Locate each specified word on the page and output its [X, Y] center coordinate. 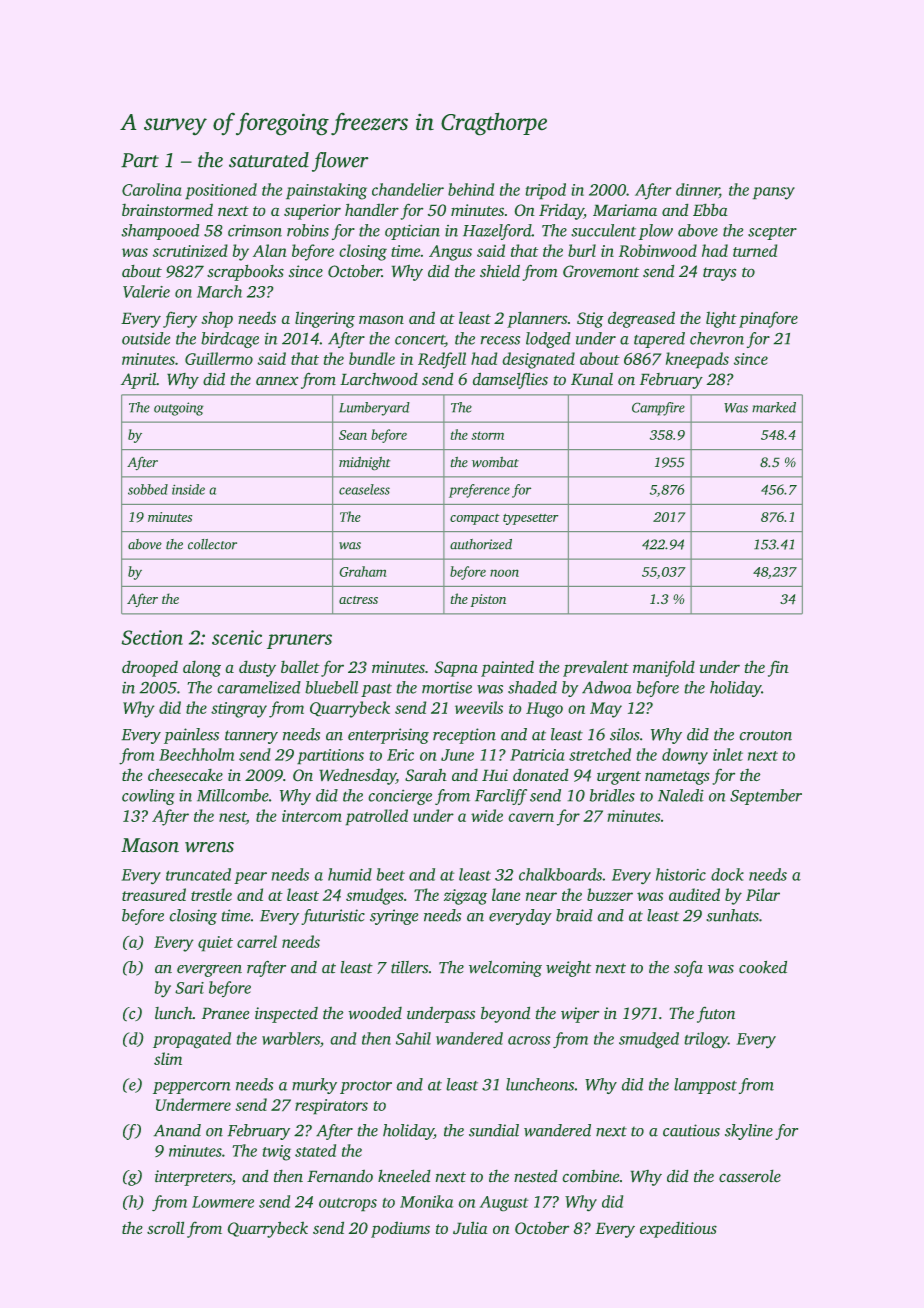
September [766, 797]
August [504, 1204]
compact [475, 519]
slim [168, 1058]
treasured [154, 894]
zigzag [465, 897]
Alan [270, 250]
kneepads [697, 360]
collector [212, 544]
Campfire [658, 409]
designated [538, 360]
